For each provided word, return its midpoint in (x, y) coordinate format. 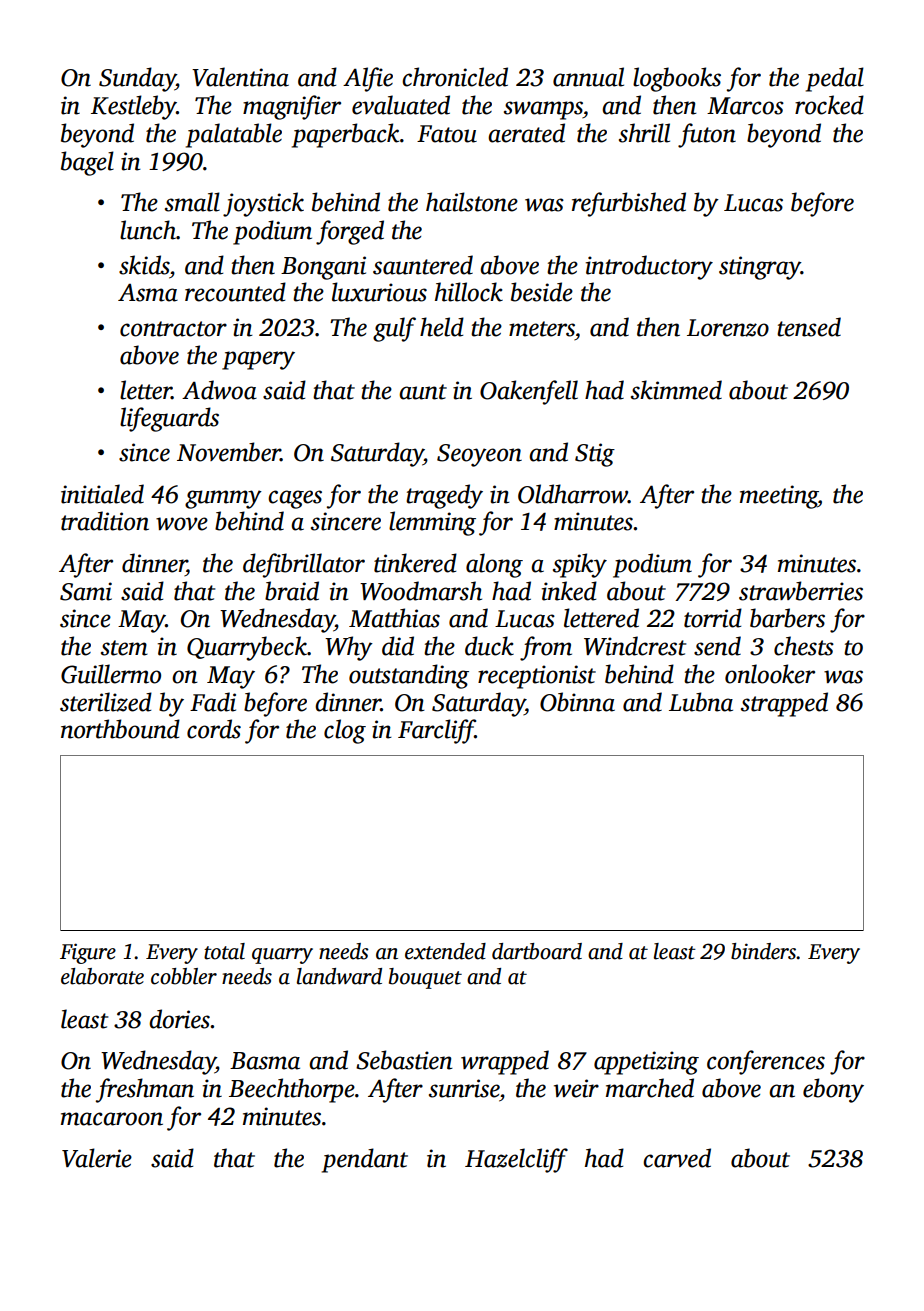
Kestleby (134, 107)
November (229, 452)
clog (345, 731)
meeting (779, 497)
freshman (145, 1090)
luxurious (379, 292)
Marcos (745, 106)
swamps (543, 110)
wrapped (505, 1062)
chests (804, 646)
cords (214, 729)
